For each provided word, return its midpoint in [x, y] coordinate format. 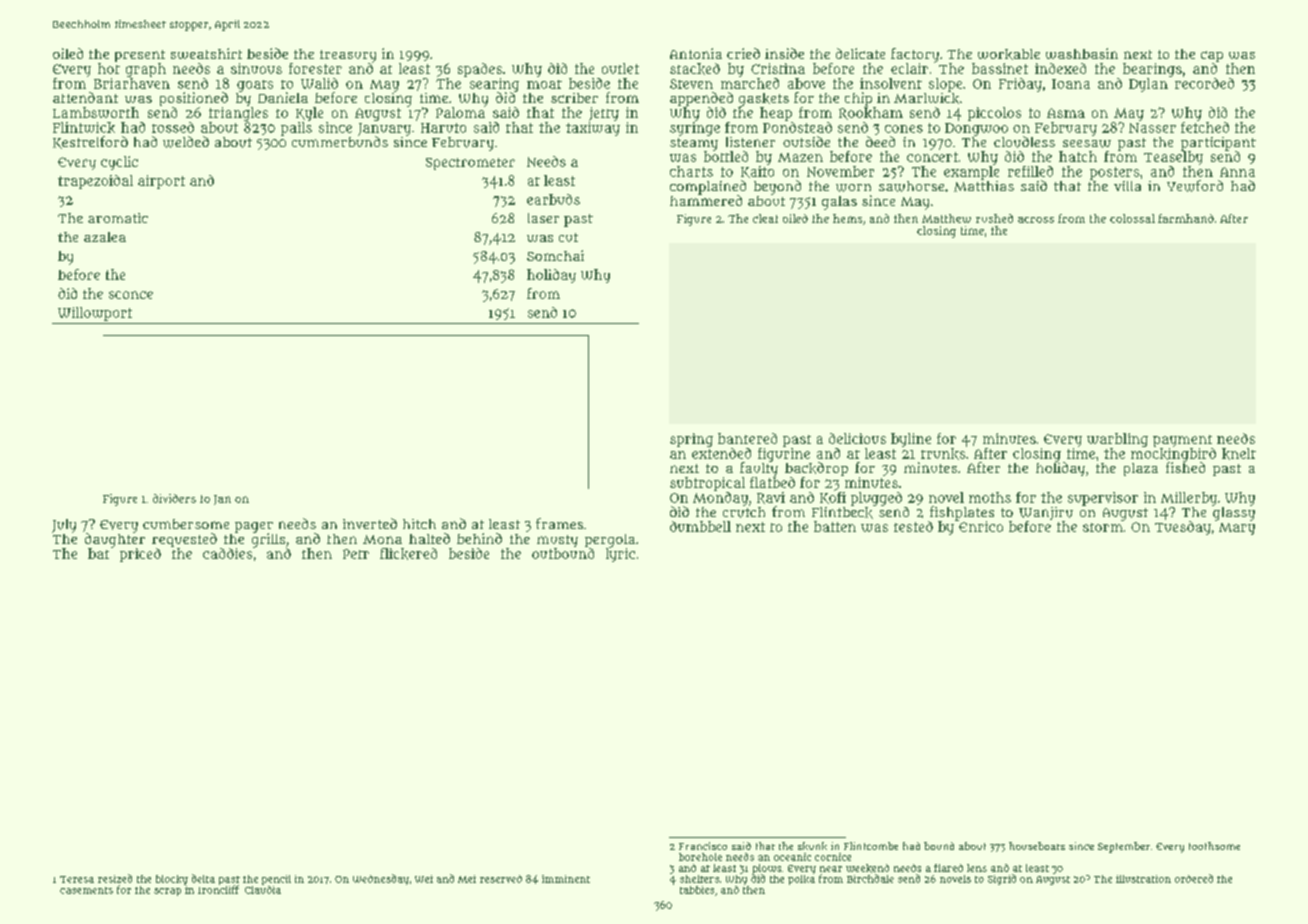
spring [691, 440]
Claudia [263, 890]
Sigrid [1002, 879]
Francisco [703, 846]
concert [932, 157]
